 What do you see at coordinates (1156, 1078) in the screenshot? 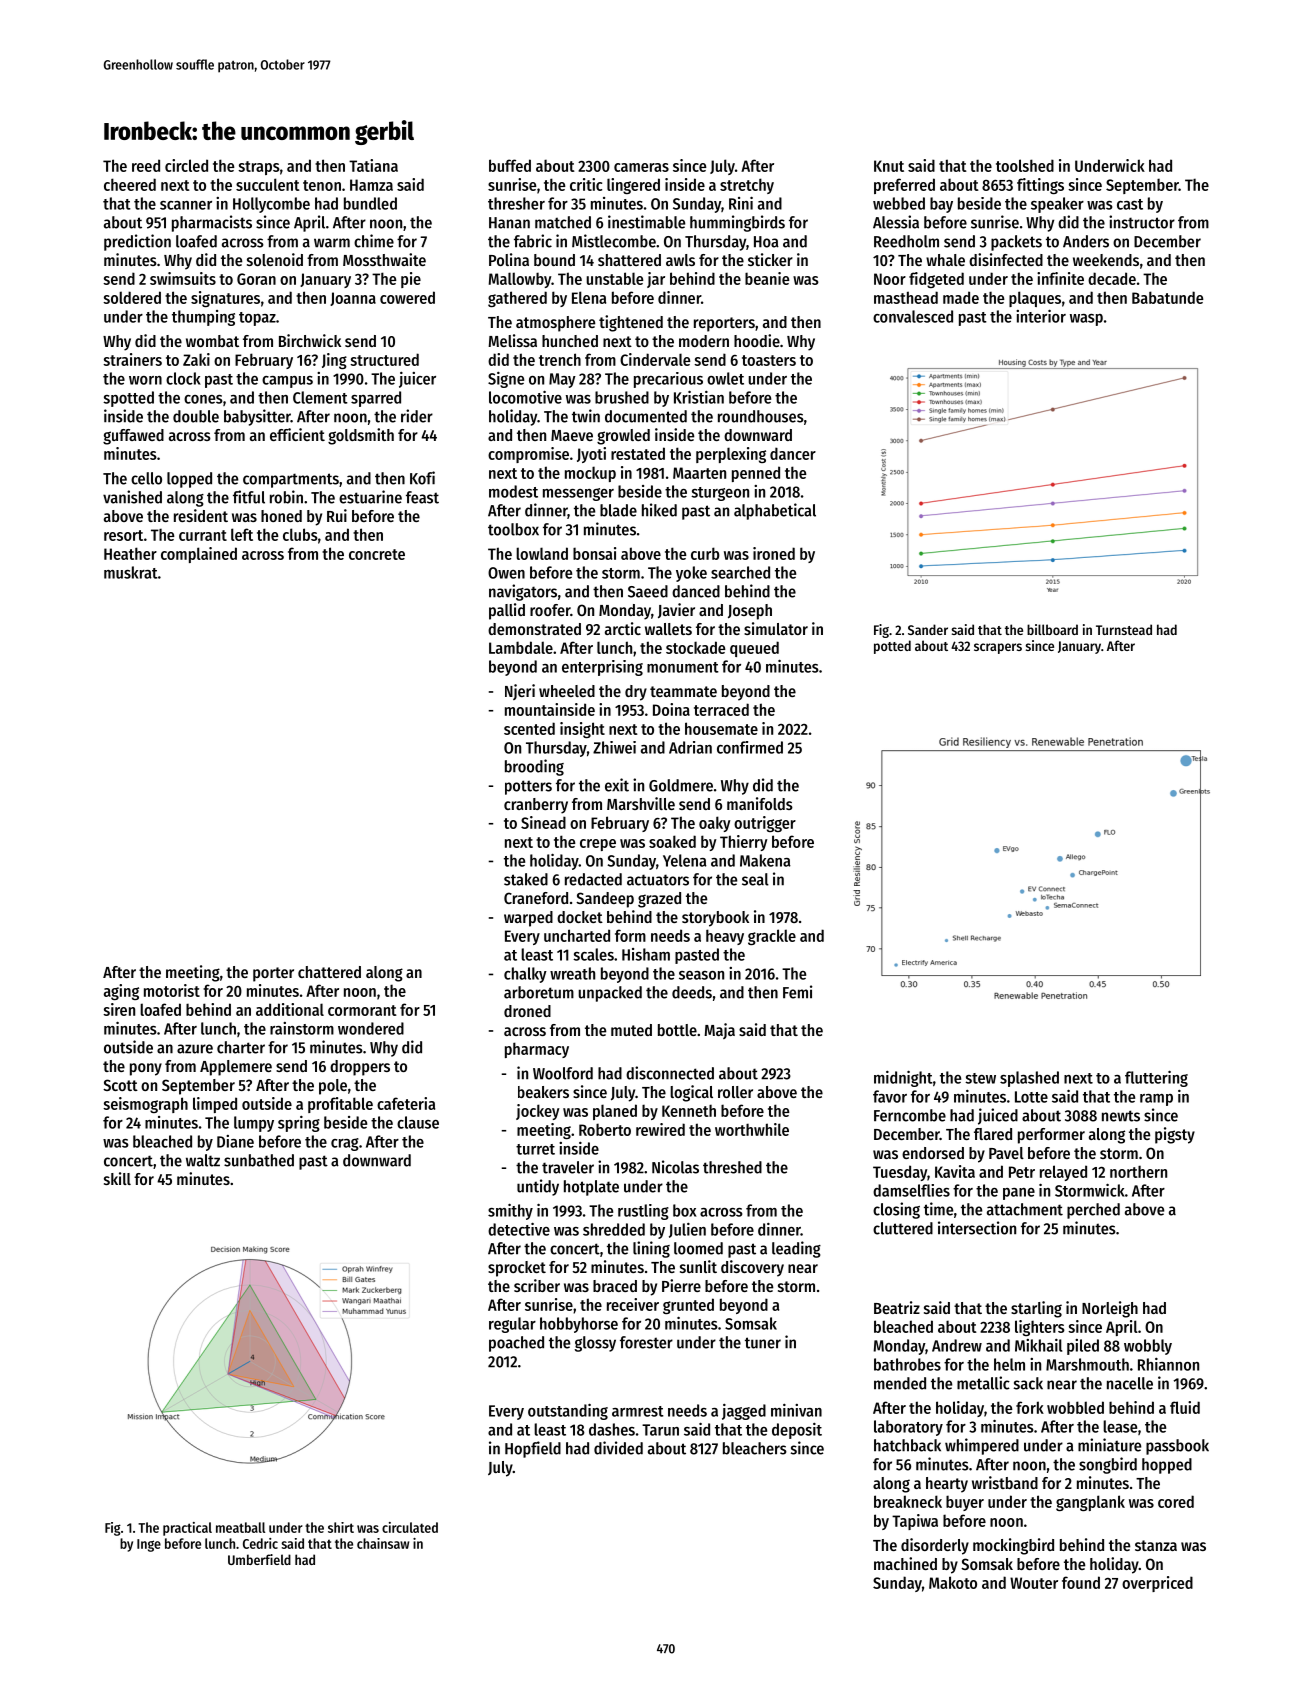
I see `fluttering` at bounding box center [1156, 1078].
